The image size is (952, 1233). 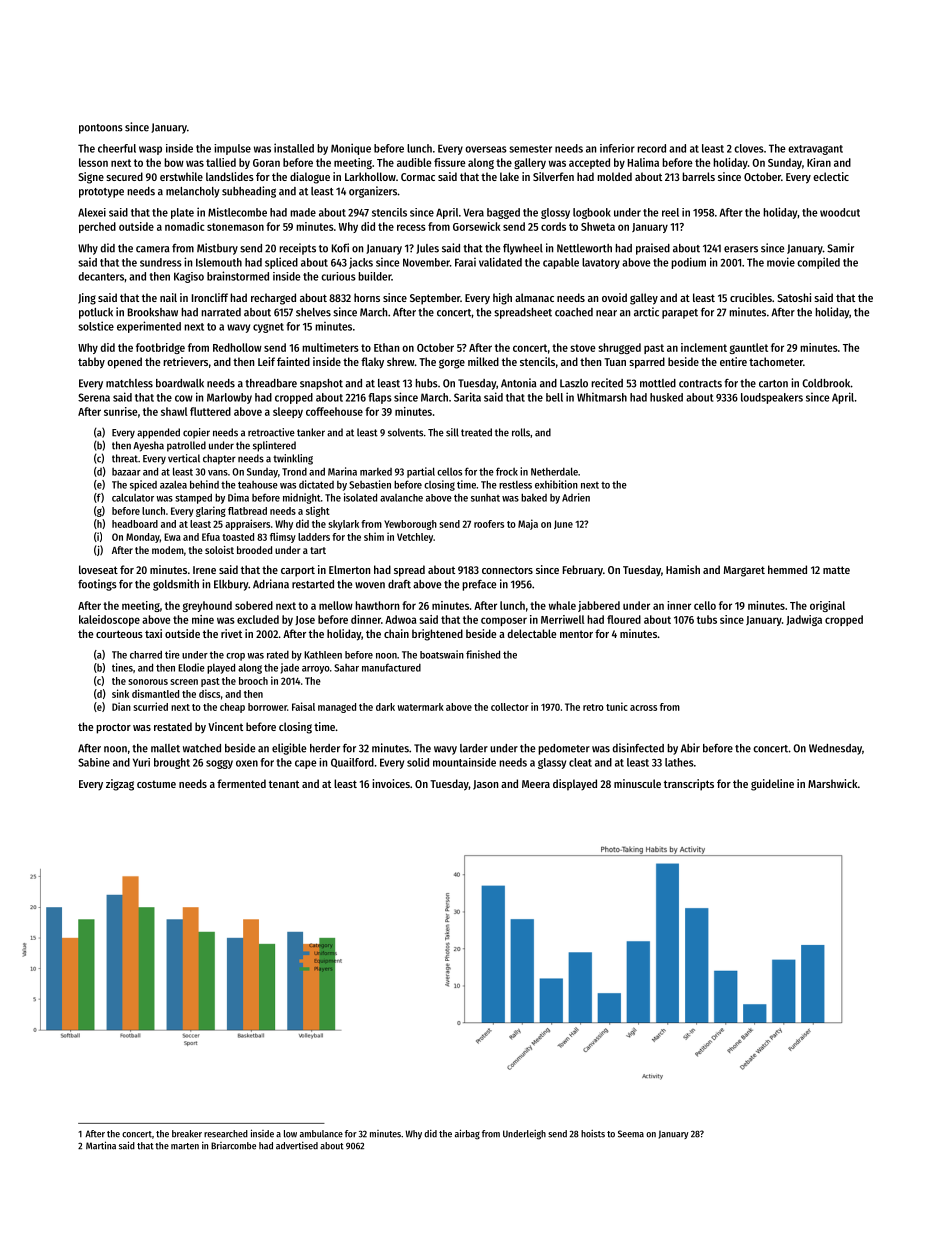 I want to click on overseas, so click(x=486, y=149).
